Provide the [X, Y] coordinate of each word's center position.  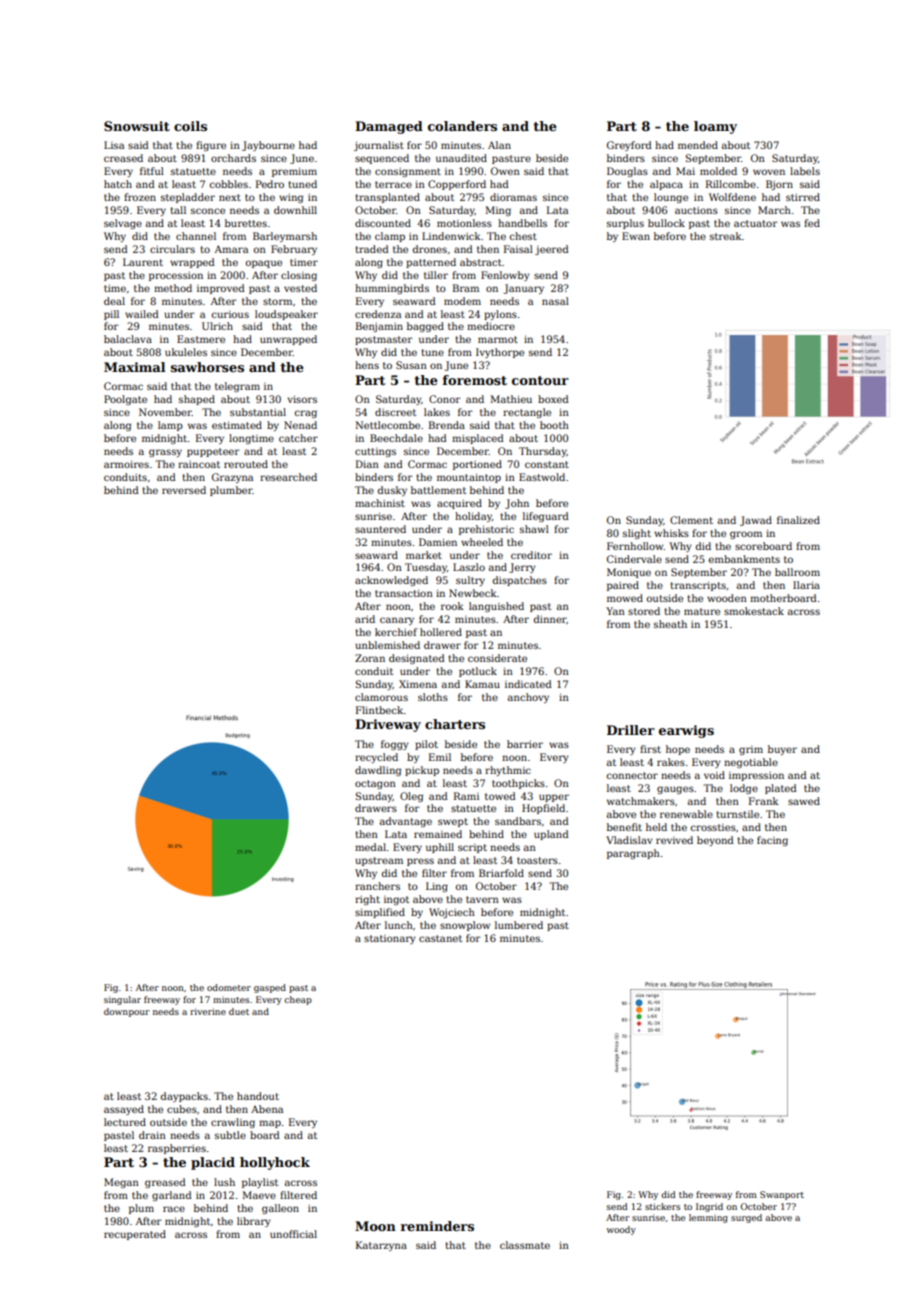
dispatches [520, 581]
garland [172, 1196]
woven [769, 172]
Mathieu [511, 399]
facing [772, 841]
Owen [505, 171]
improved [221, 289]
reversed [184, 490]
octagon [375, 784]
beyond [715, 841]
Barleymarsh [285, 237]
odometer [229, 987]
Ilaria [806, 585]
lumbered [519, 925]
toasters [537, 860]
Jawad [756, 521]
